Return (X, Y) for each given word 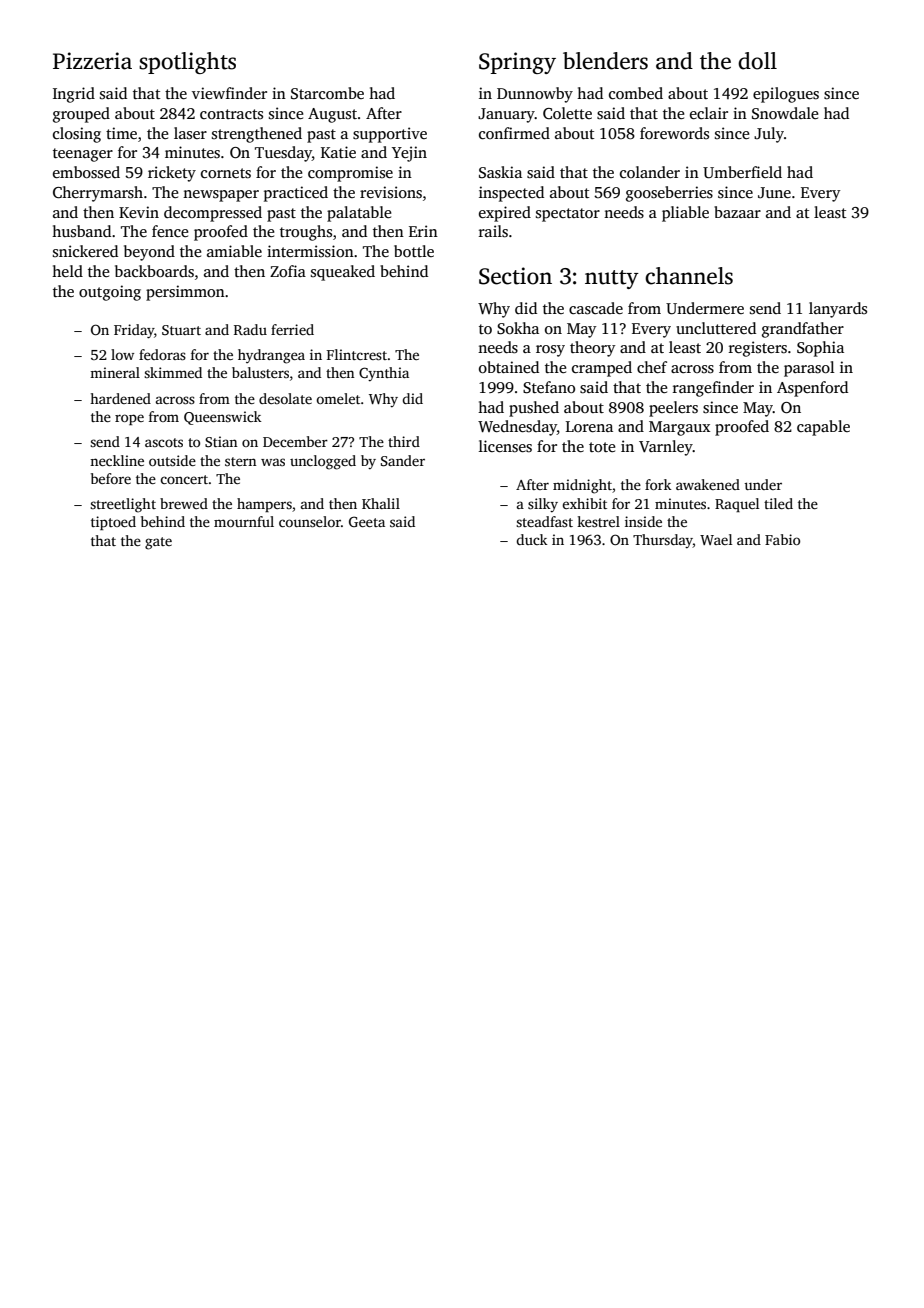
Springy (517, 63)
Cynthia (384, 374)
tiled (778, 503)
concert (184, 479)
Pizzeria (92, 61)
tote (602, 447)
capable (823, 428)
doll (757, 61)
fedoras (162, 354)
